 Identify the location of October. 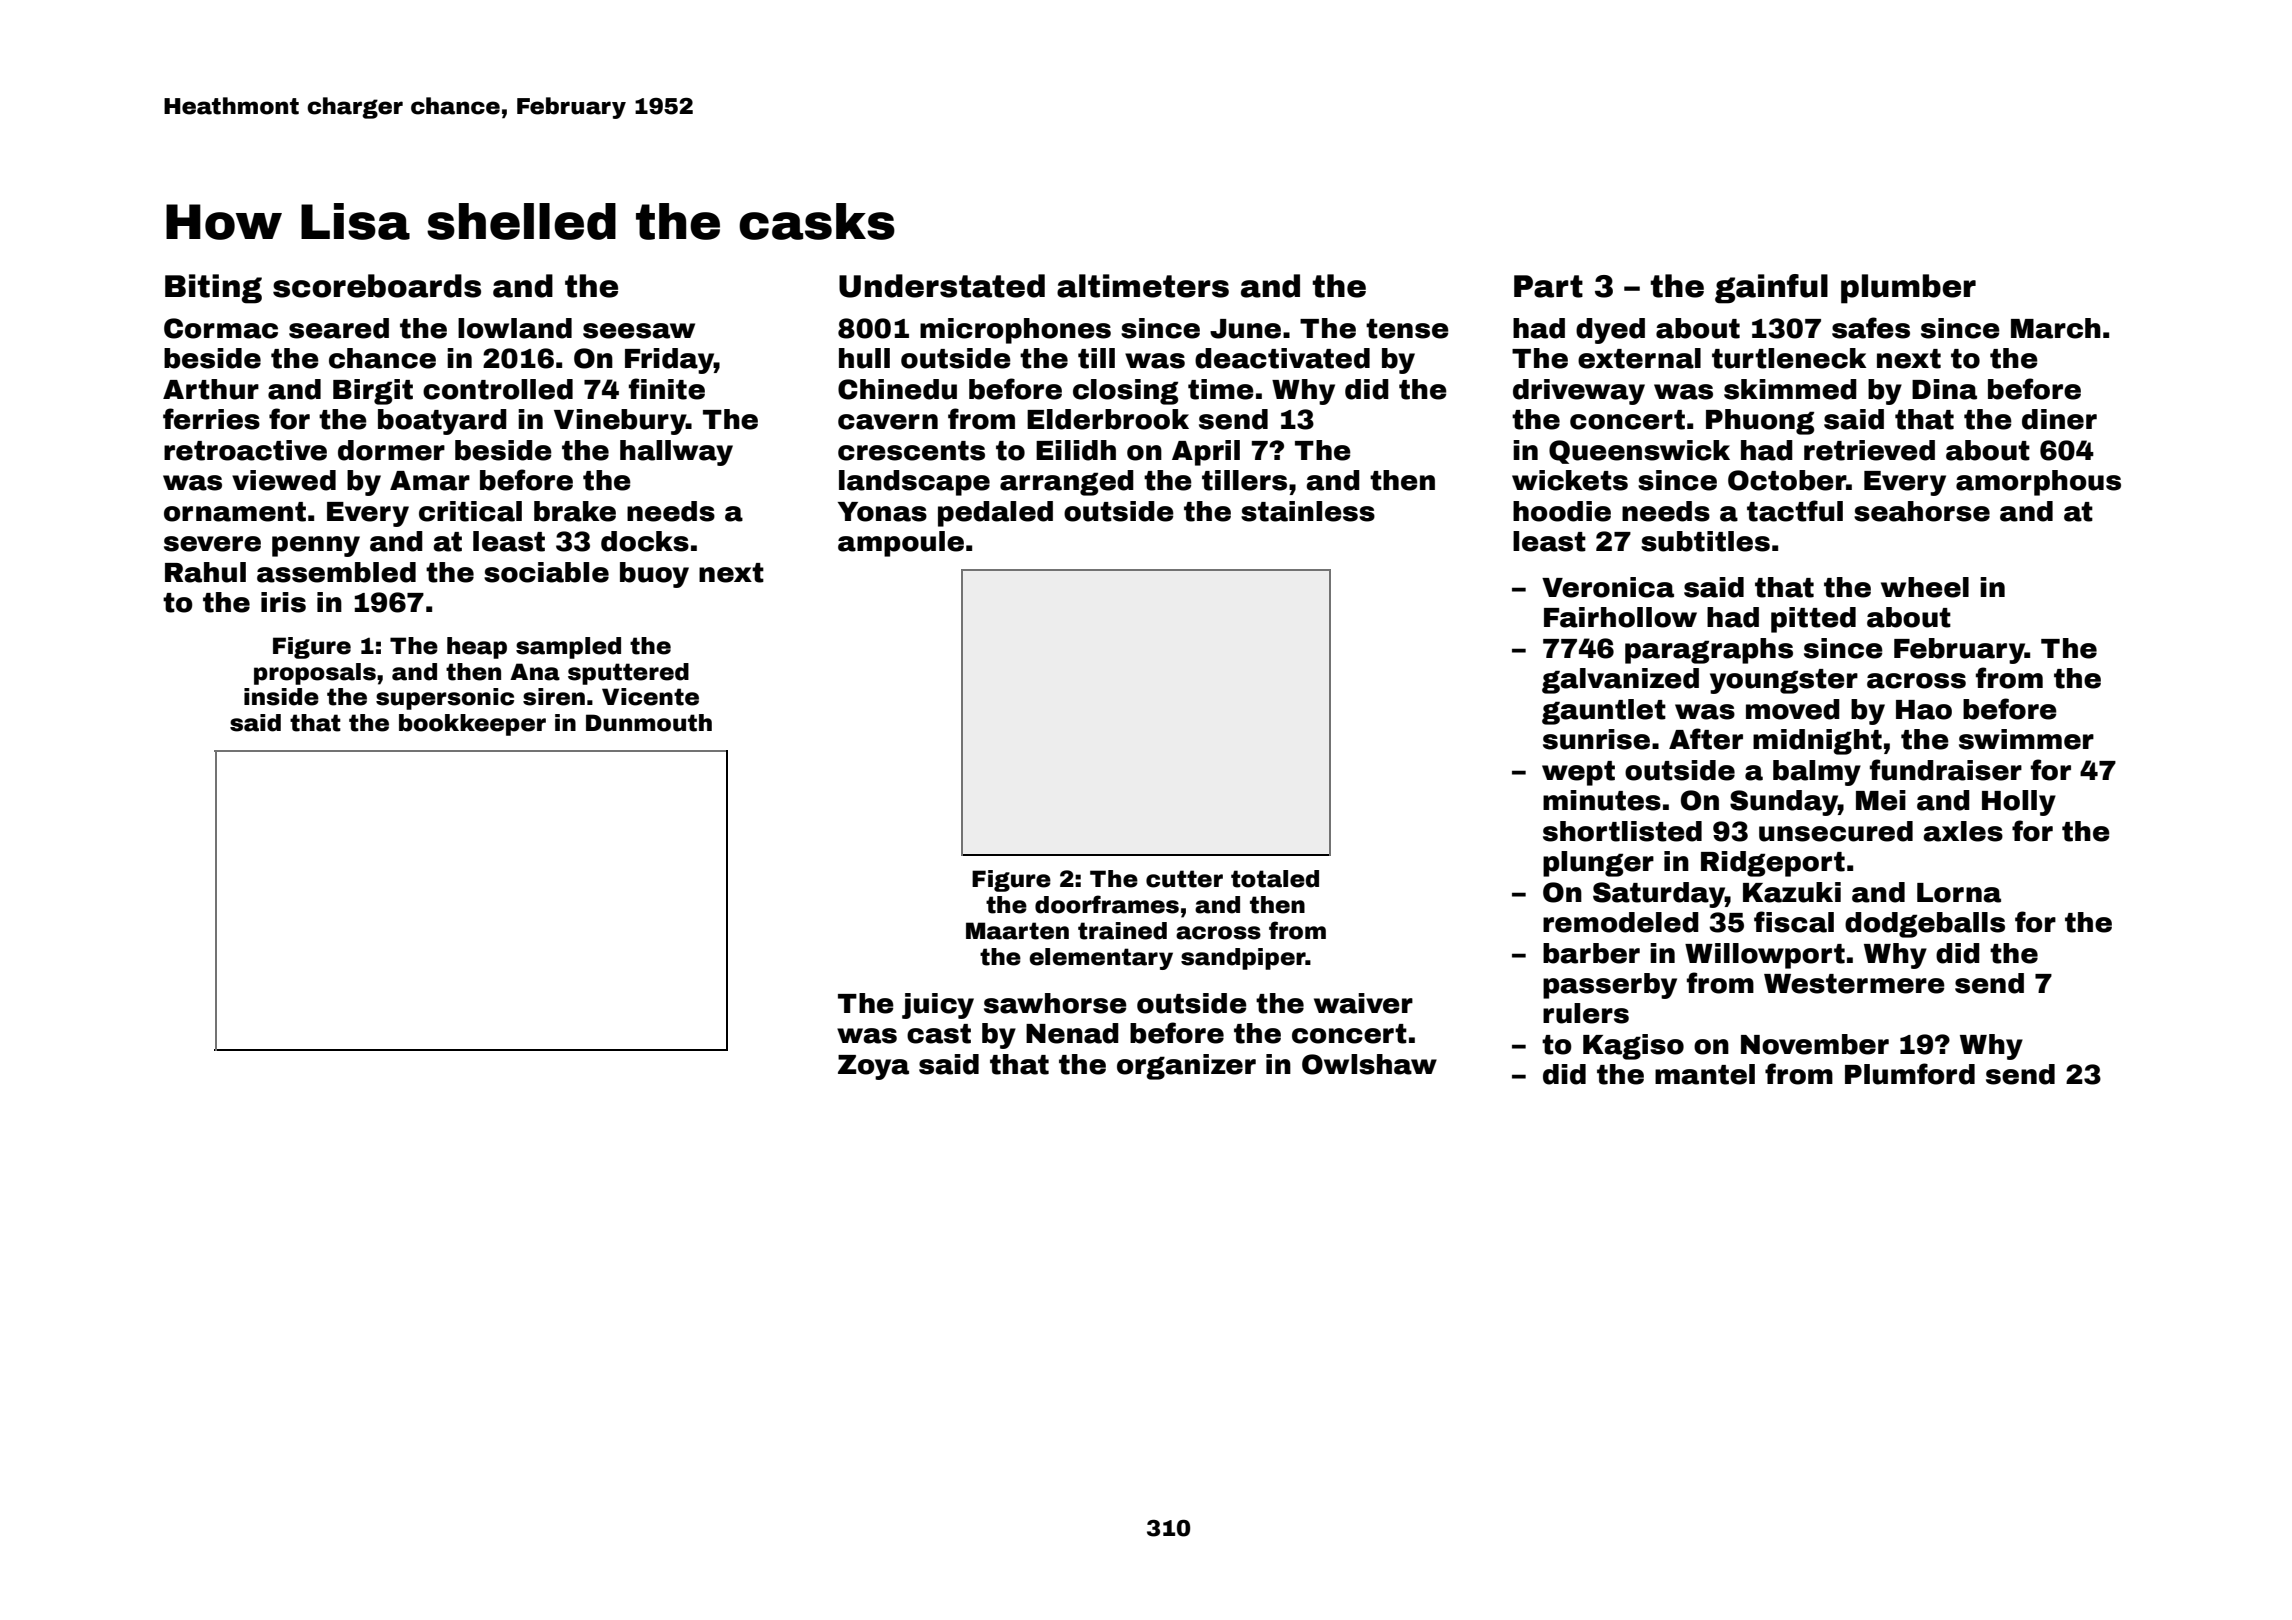
(1787, 480).
